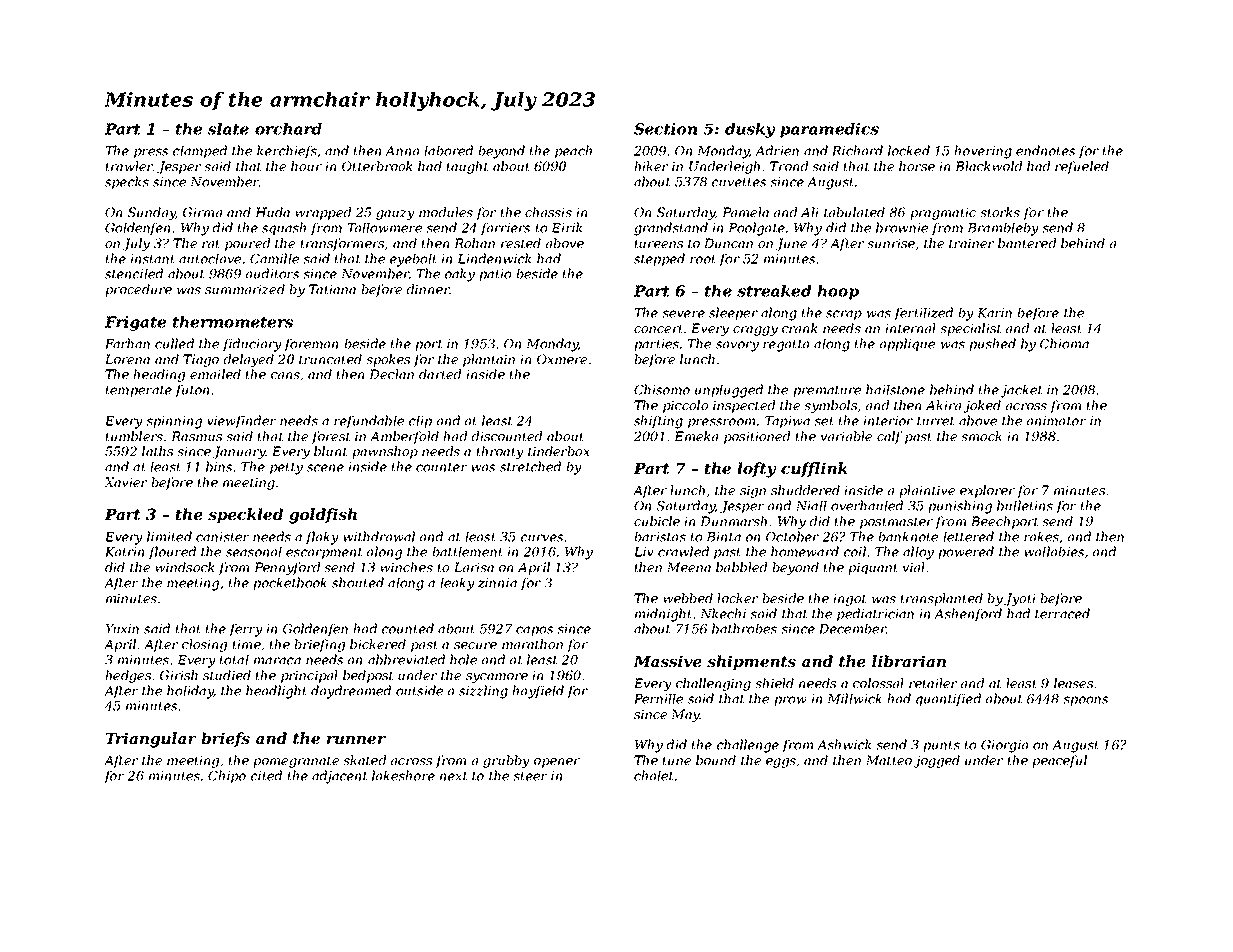 The height and width of the page is (952, 1233). I want to click on Girma, so click(202, 212).
